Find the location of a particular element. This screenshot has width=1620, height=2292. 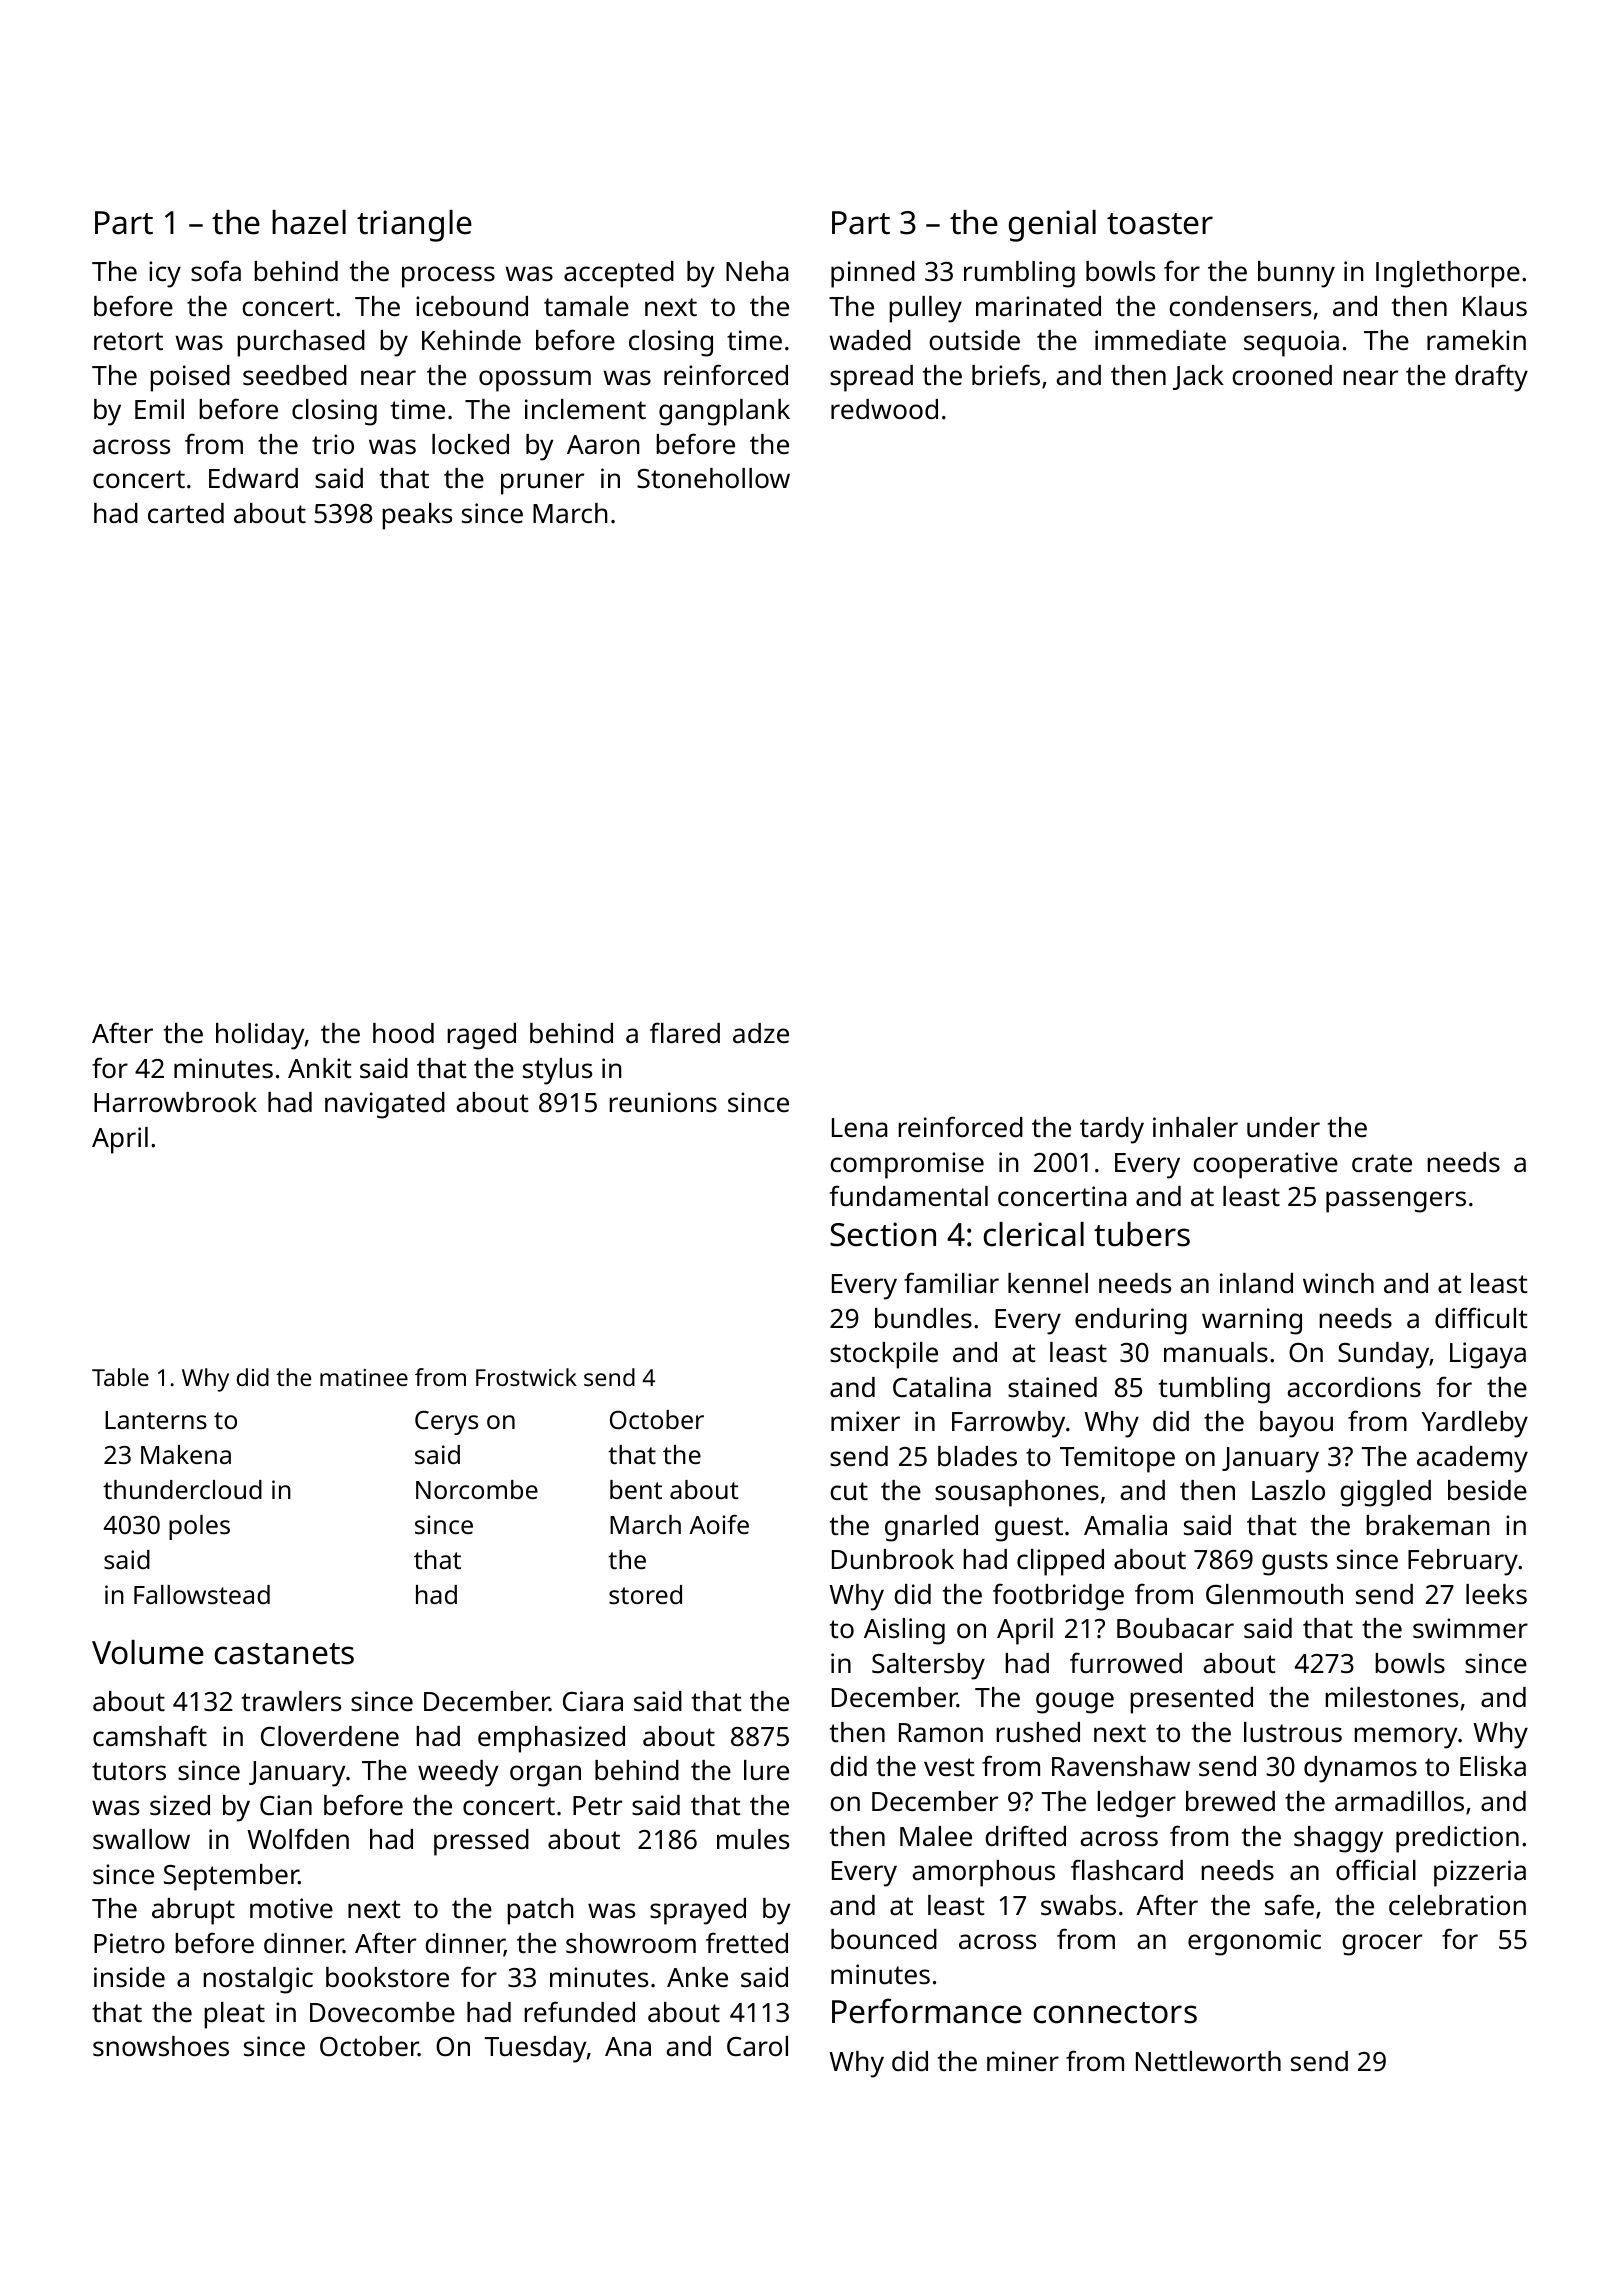

Inglethorpe is located at coordinates (1448, 274).
